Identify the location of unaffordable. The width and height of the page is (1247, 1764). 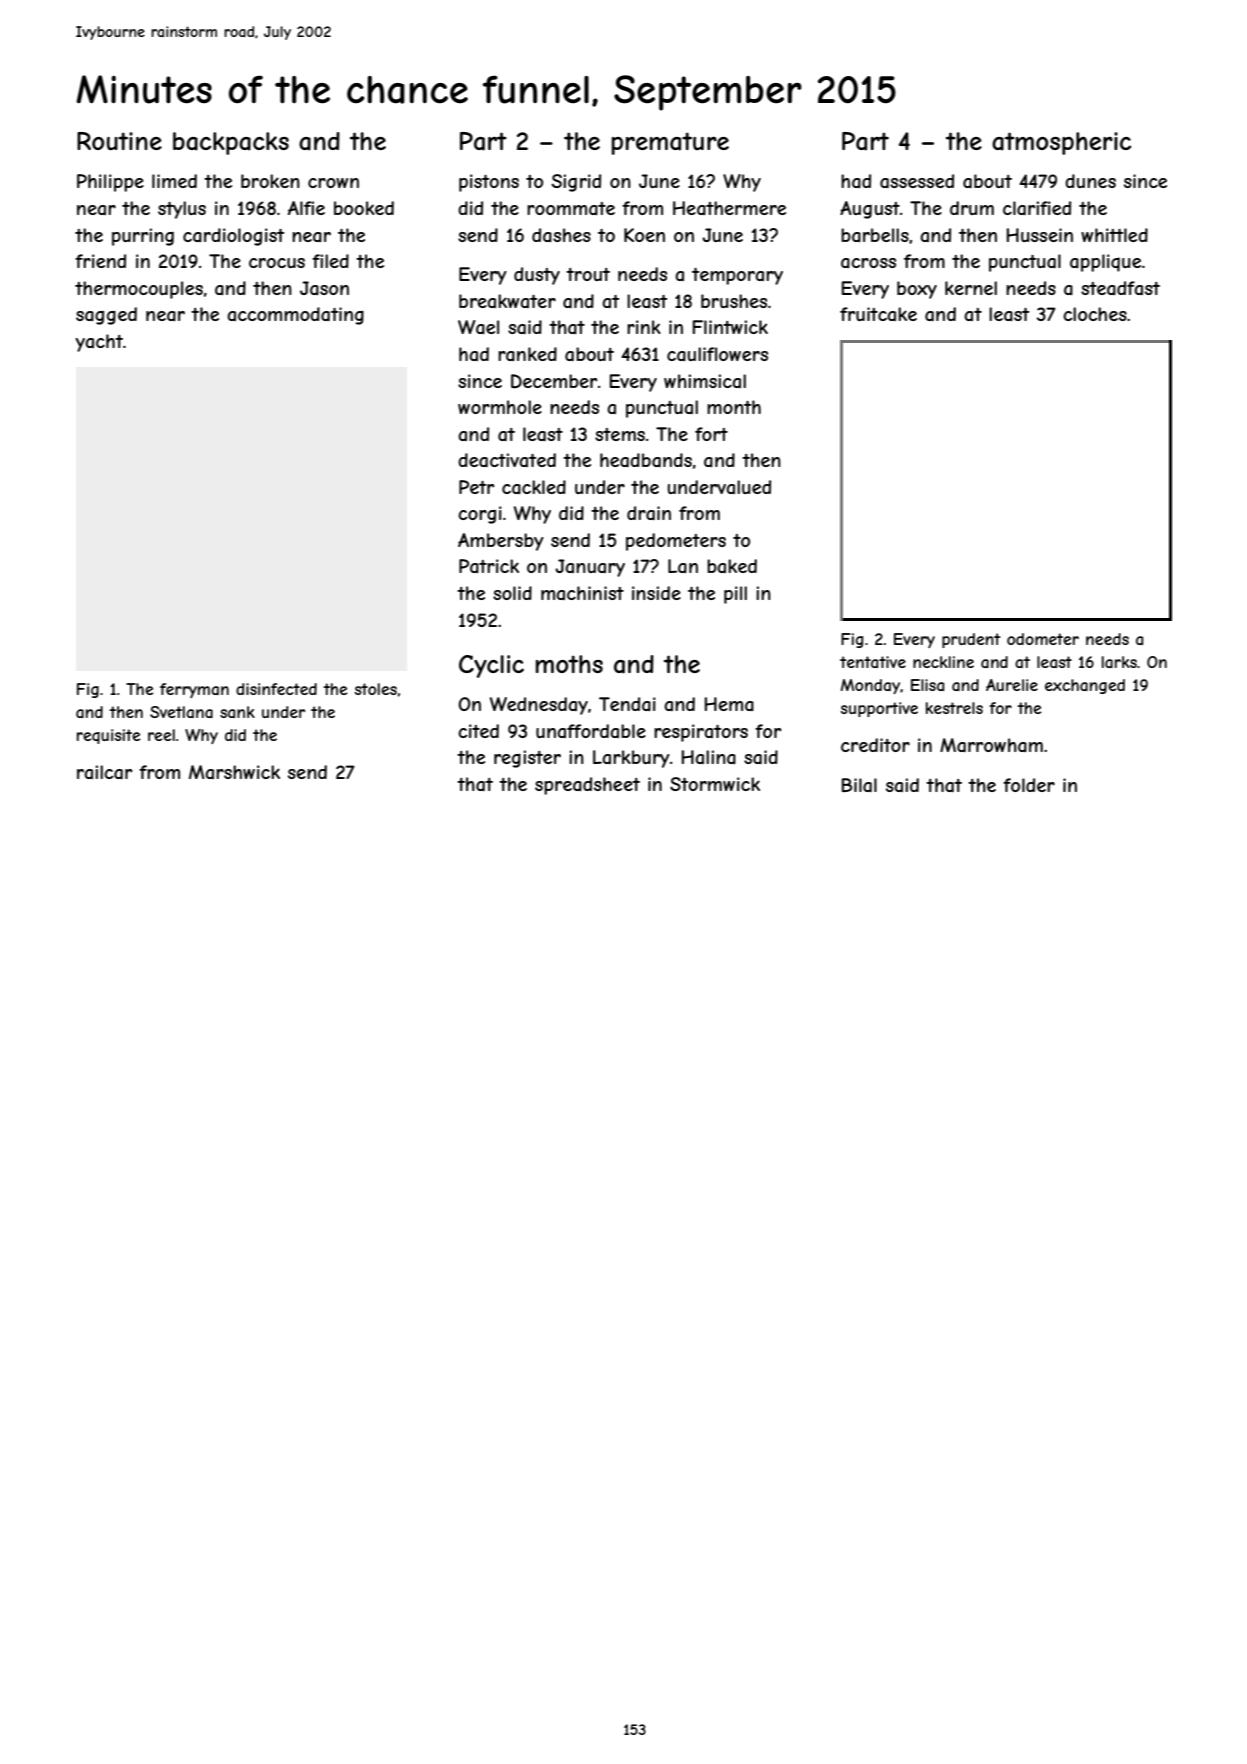
(591, 731).
